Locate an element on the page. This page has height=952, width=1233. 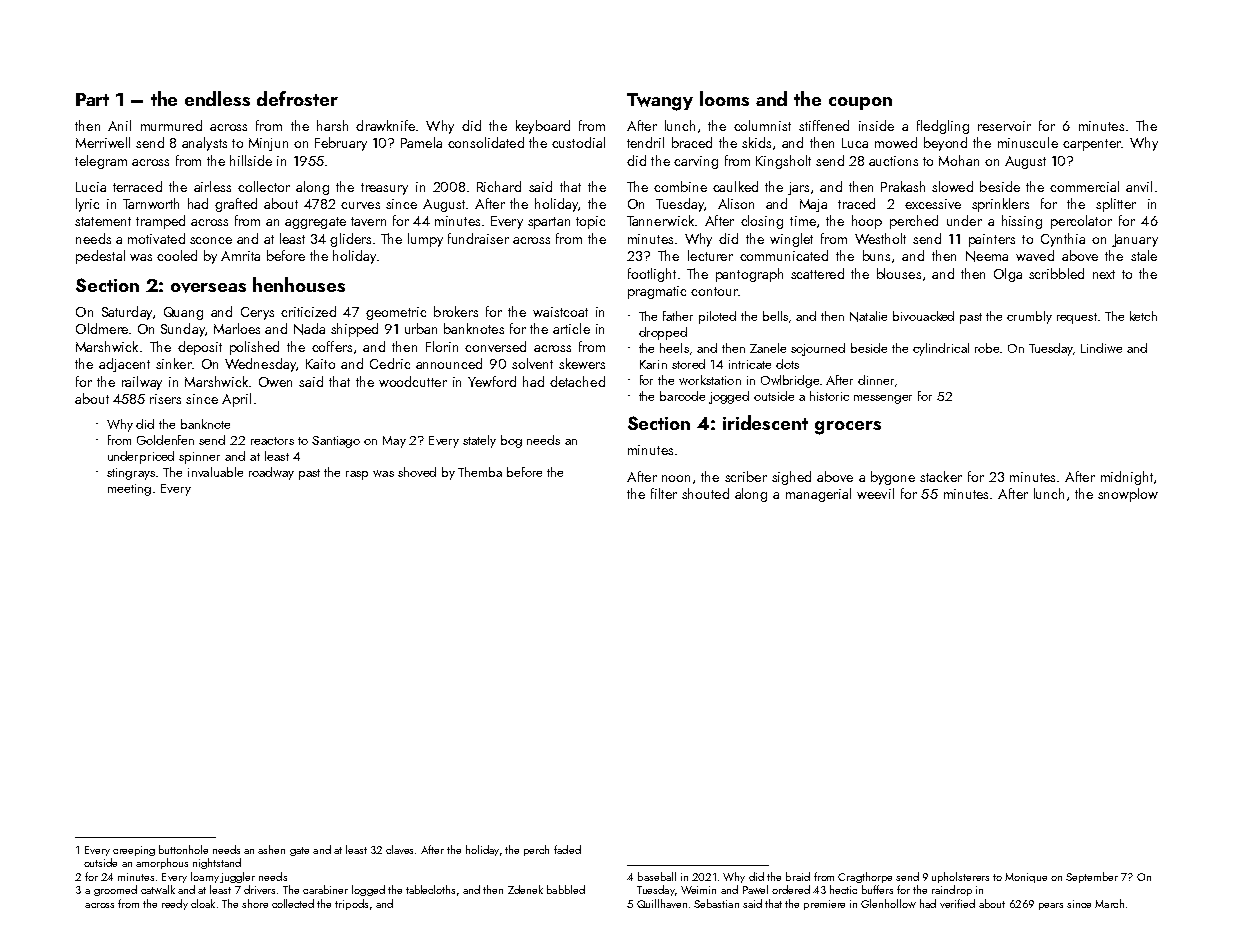
consolidated is located at coordinates (486, 142).
